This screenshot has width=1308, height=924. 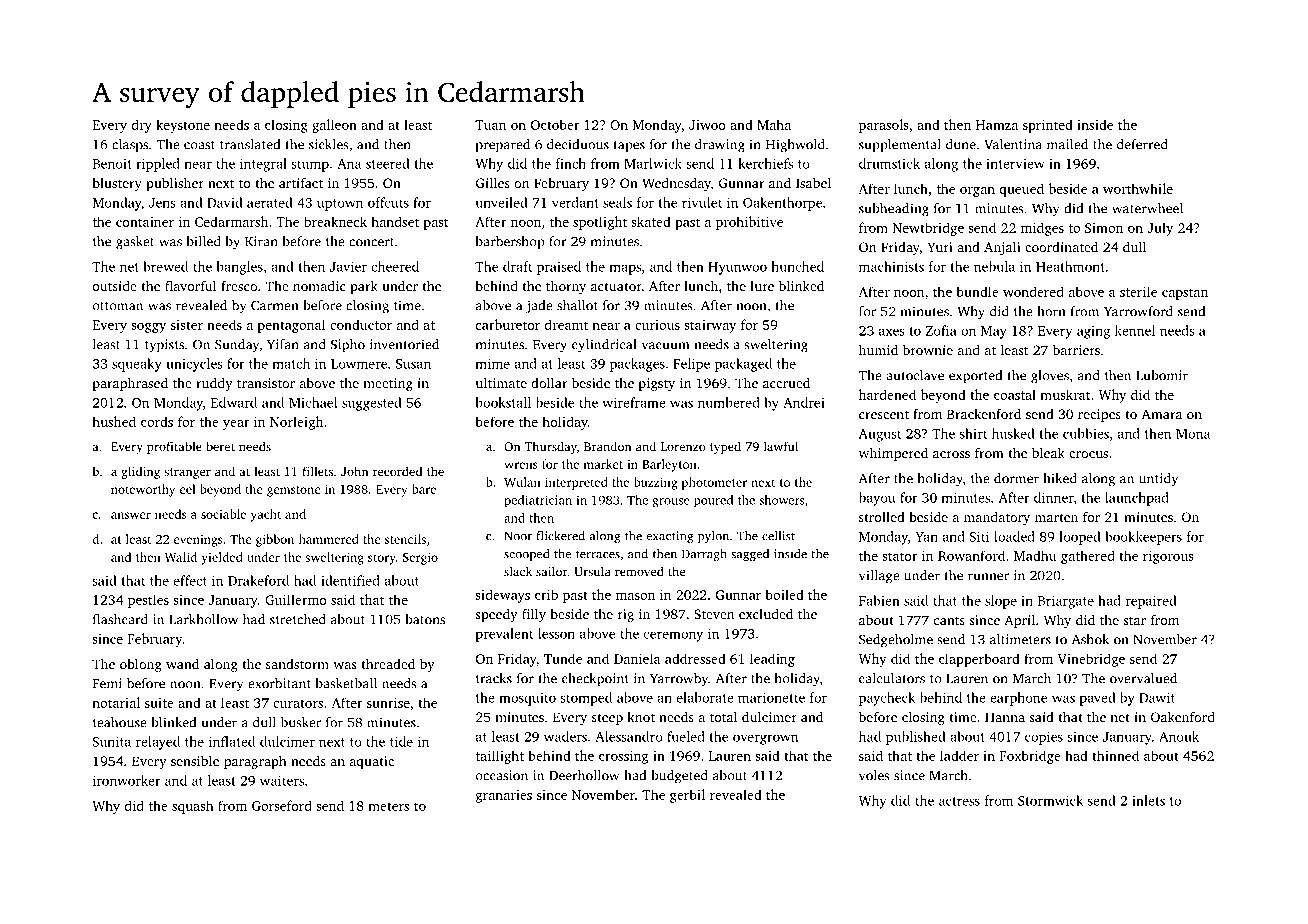 I want to click on mime, so click(x=493, y=363).
